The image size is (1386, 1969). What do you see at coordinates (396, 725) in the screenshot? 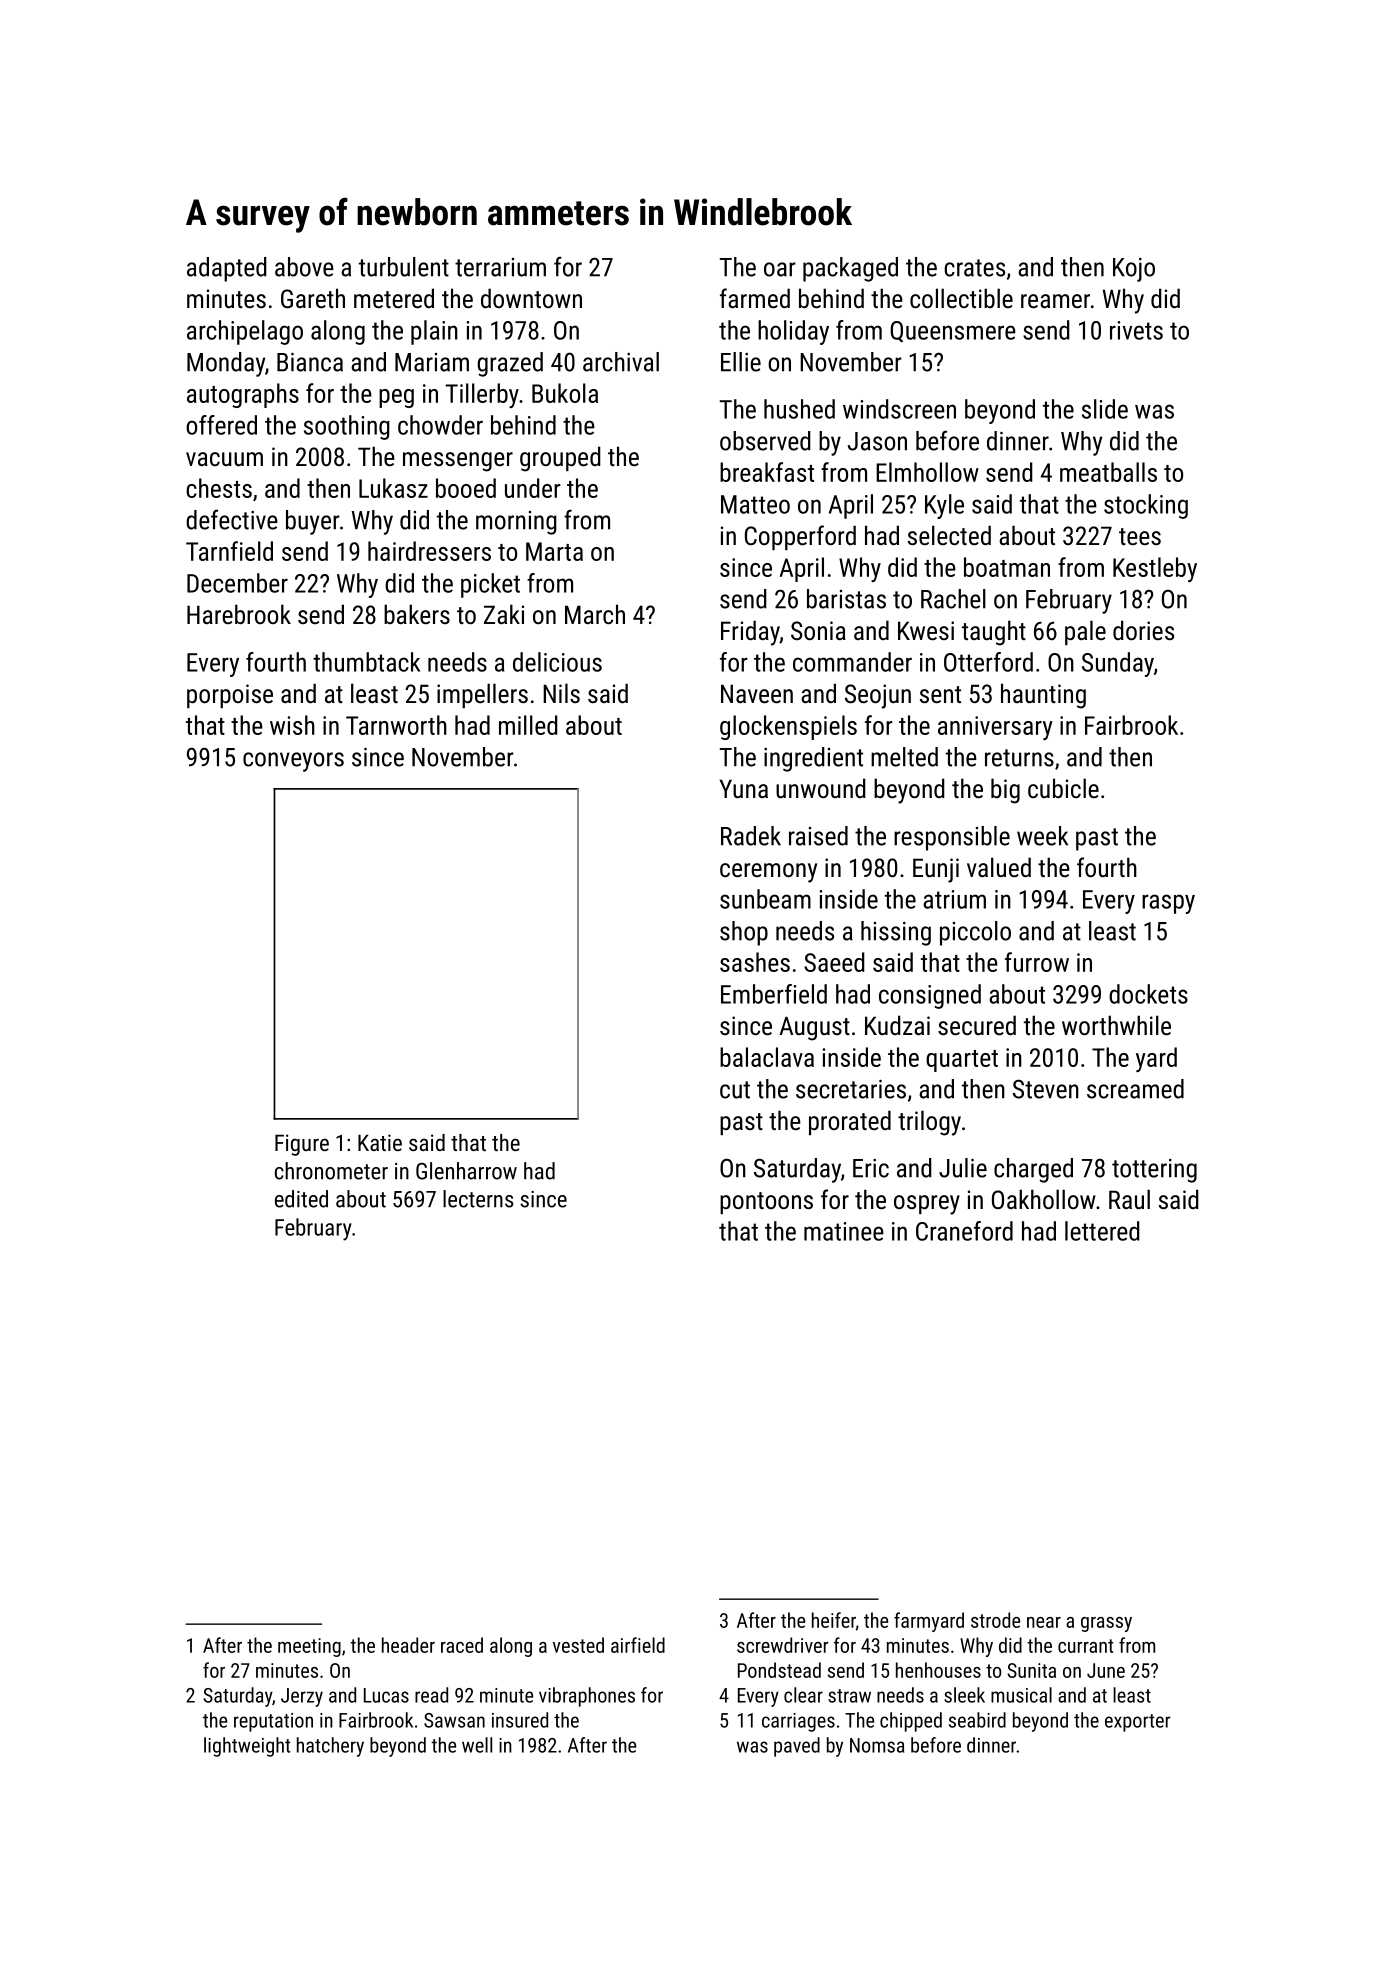
I see `Tarnworth` at bounding box center [396, 725].
